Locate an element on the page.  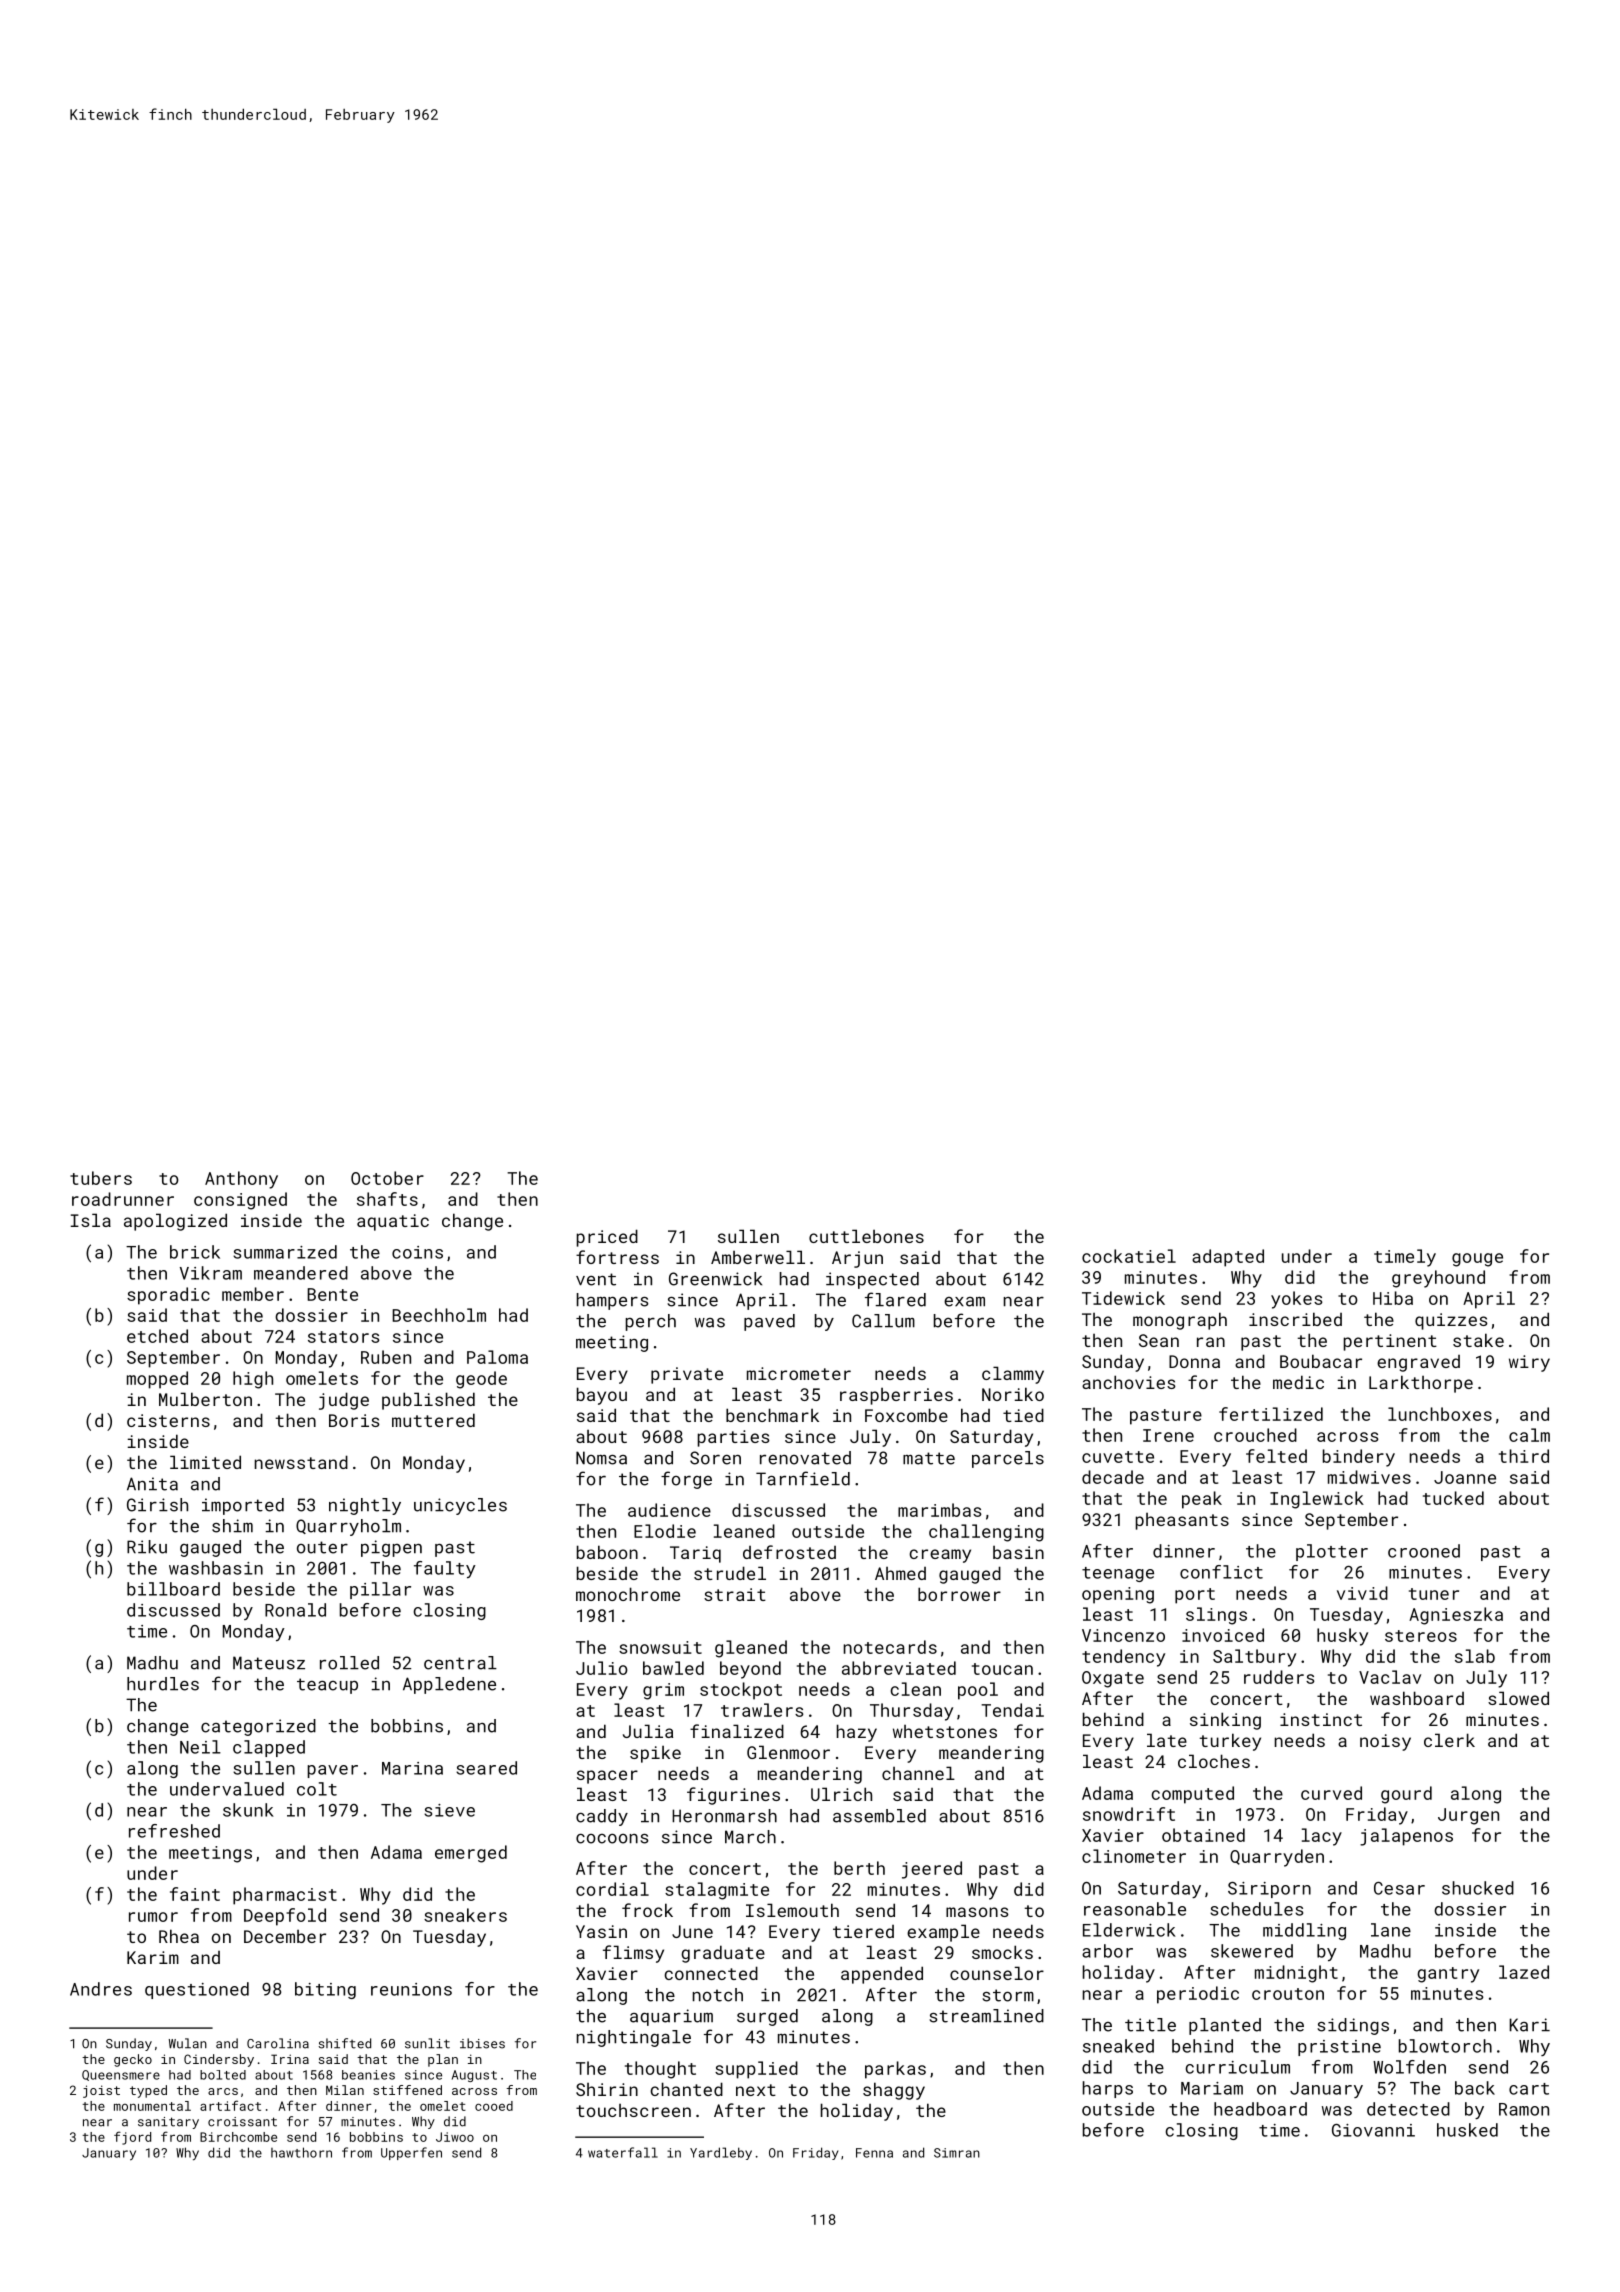
hawthorn is located at coordinates (301, 2152).
